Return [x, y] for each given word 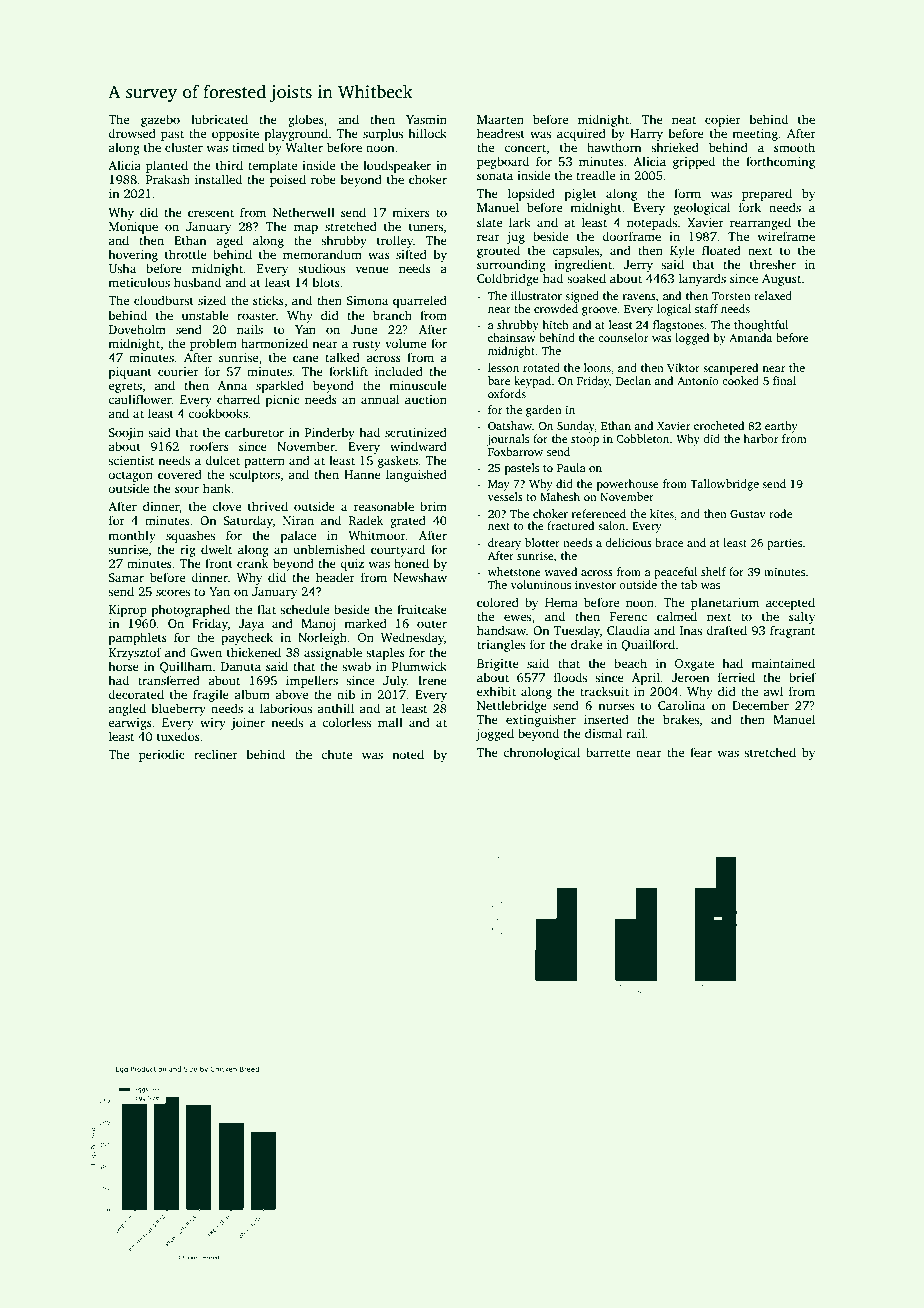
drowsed [132, 133]
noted [408, 754]
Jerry [638, 266]
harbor [761, 438]
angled [127, 709]
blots [326, 282]
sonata [495, 176]
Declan [633, 380]
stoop [585, 441]
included [399, 371]
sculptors [254, 475]
